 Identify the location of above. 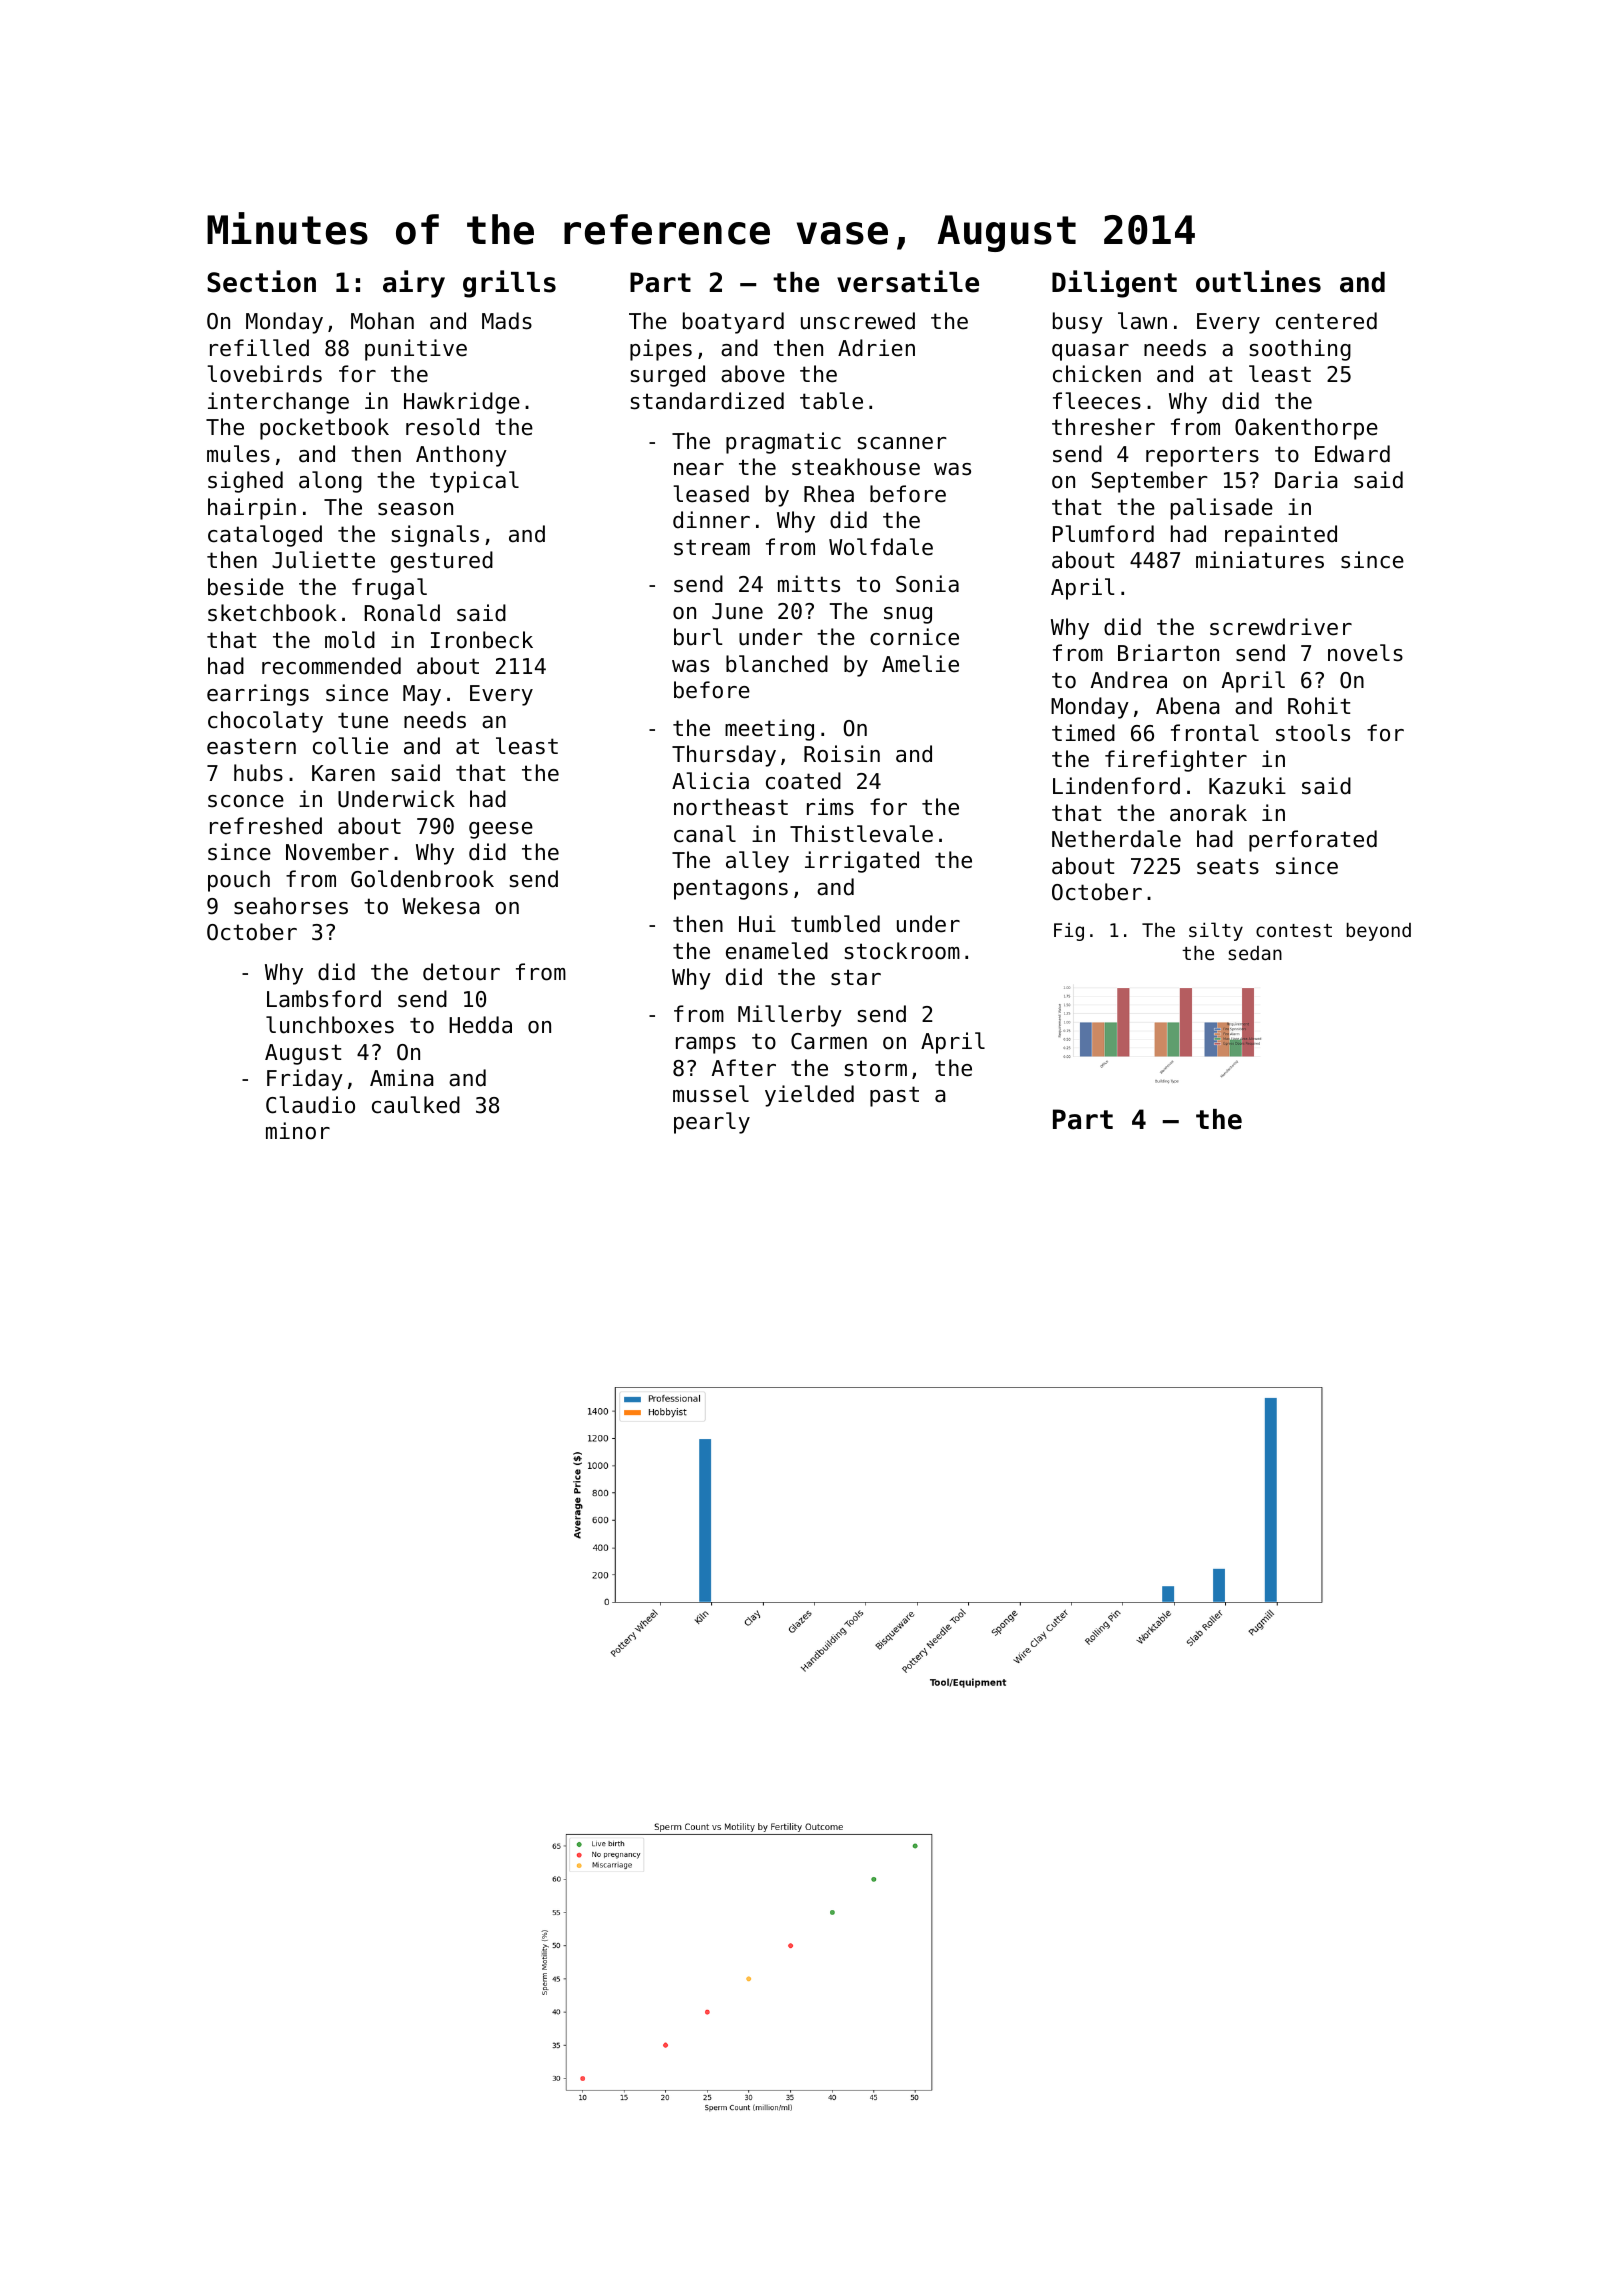
(753, 374).
